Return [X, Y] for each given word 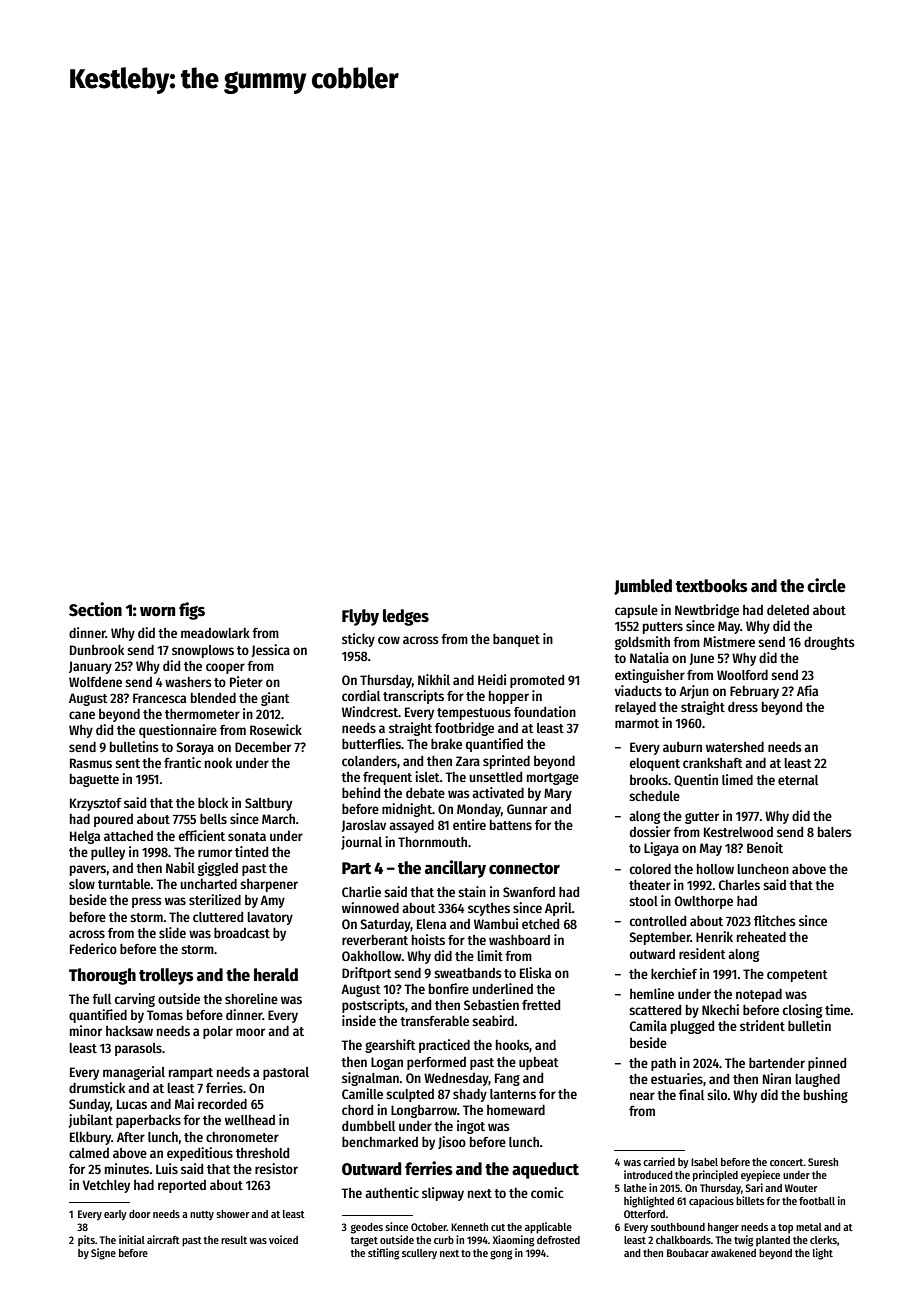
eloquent [655, 764]
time [837, 1009]
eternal [798, 780]
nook [218, 763]
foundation [545, 711]
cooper [225, 668]
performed [436, 1063]
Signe [103, 1254]
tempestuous [474, 714]
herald [276, 975]
